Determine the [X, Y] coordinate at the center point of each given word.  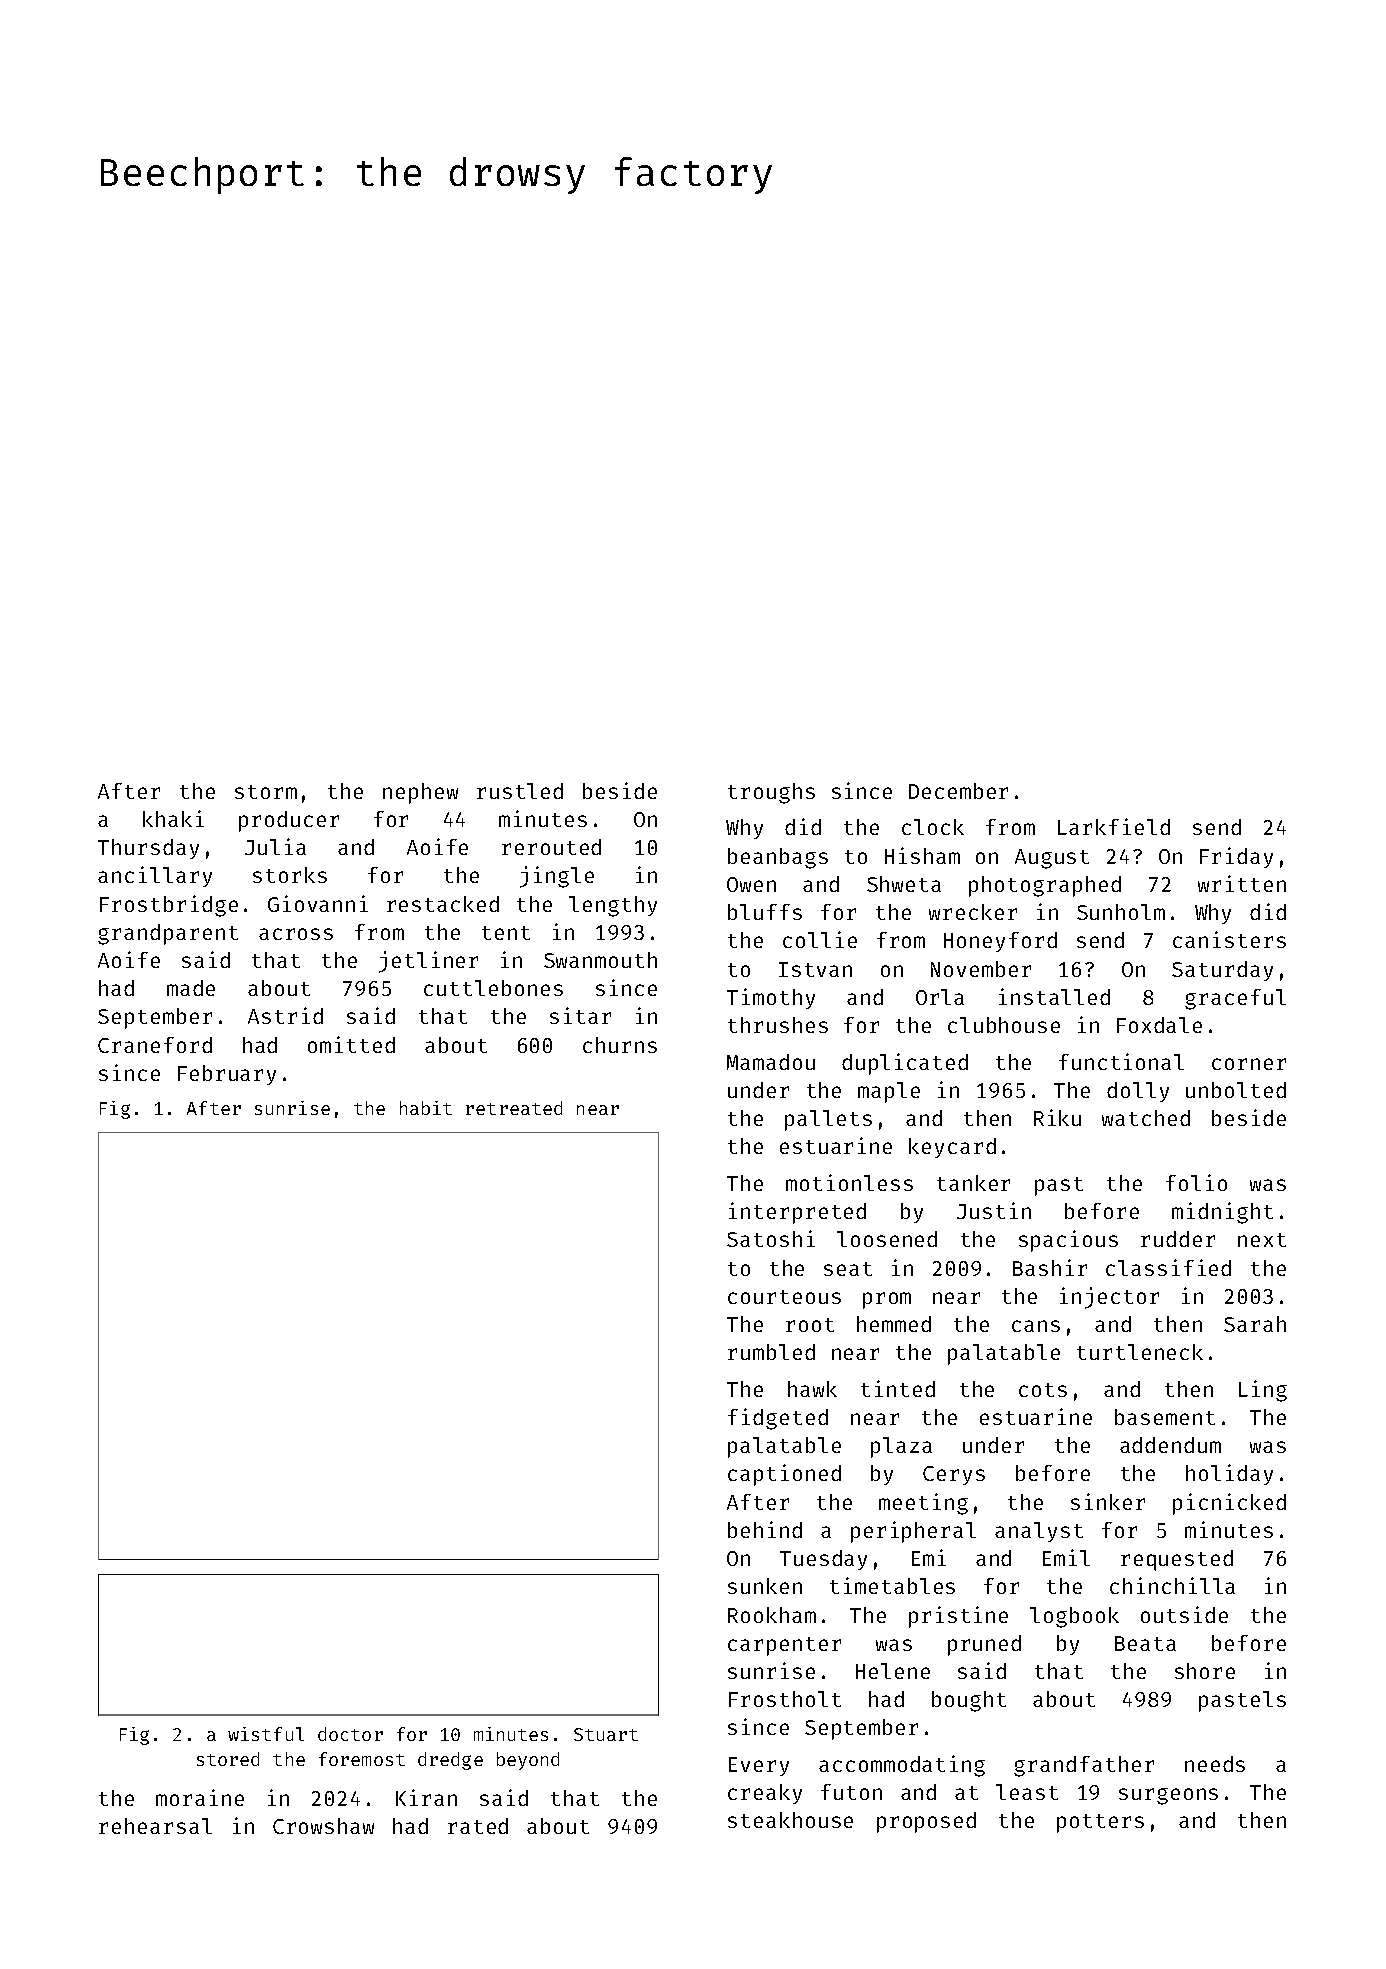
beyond [528, 1761]
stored [228, 1759]
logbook [1074, 1617]
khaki [173, 818]
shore [1205, 1671]
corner [1249, 1064]
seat [848, 1269]
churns [620, 1045]
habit [426, 1108]
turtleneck [1140, 1352]
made [191, 988]
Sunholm [1121, 912]
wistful [266, 1734]
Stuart [606, 1734]
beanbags [778, 858]
